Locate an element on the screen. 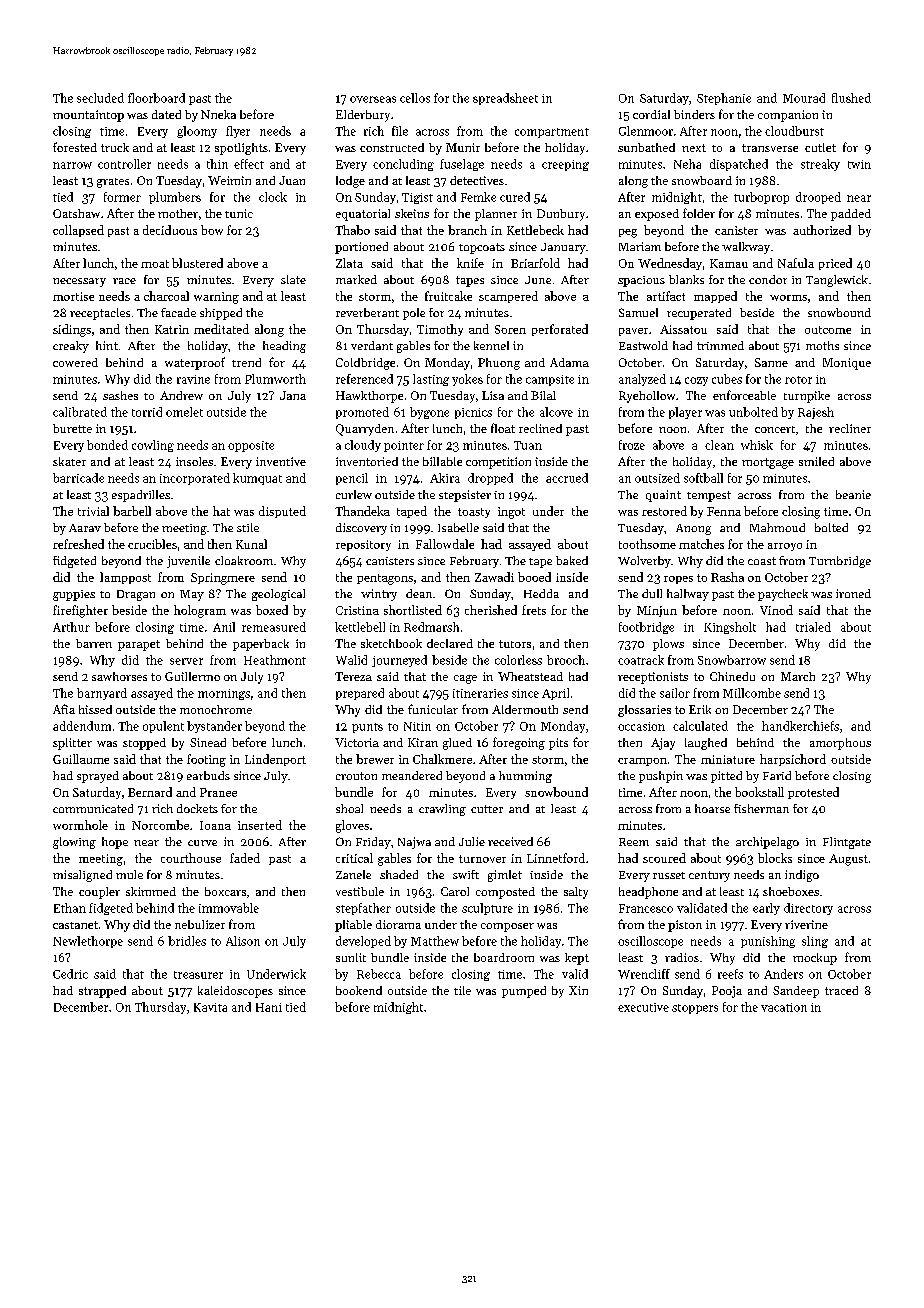  Aldermouth is located at coordinates (525, 709).
